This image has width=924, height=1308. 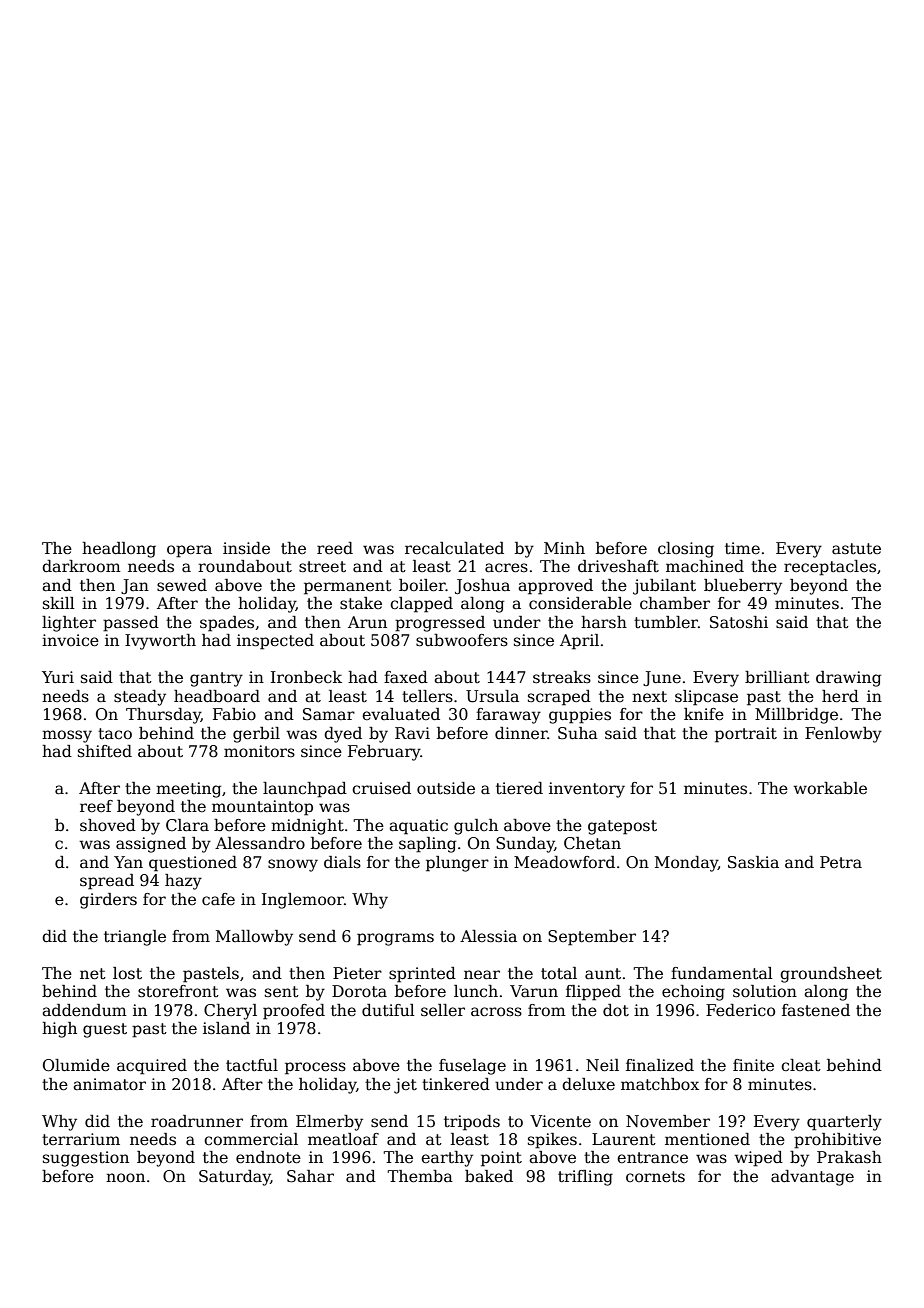 What do you see at coordinates (830, 788) in the image?
I see `workable` at bounding box center [830, 788].
